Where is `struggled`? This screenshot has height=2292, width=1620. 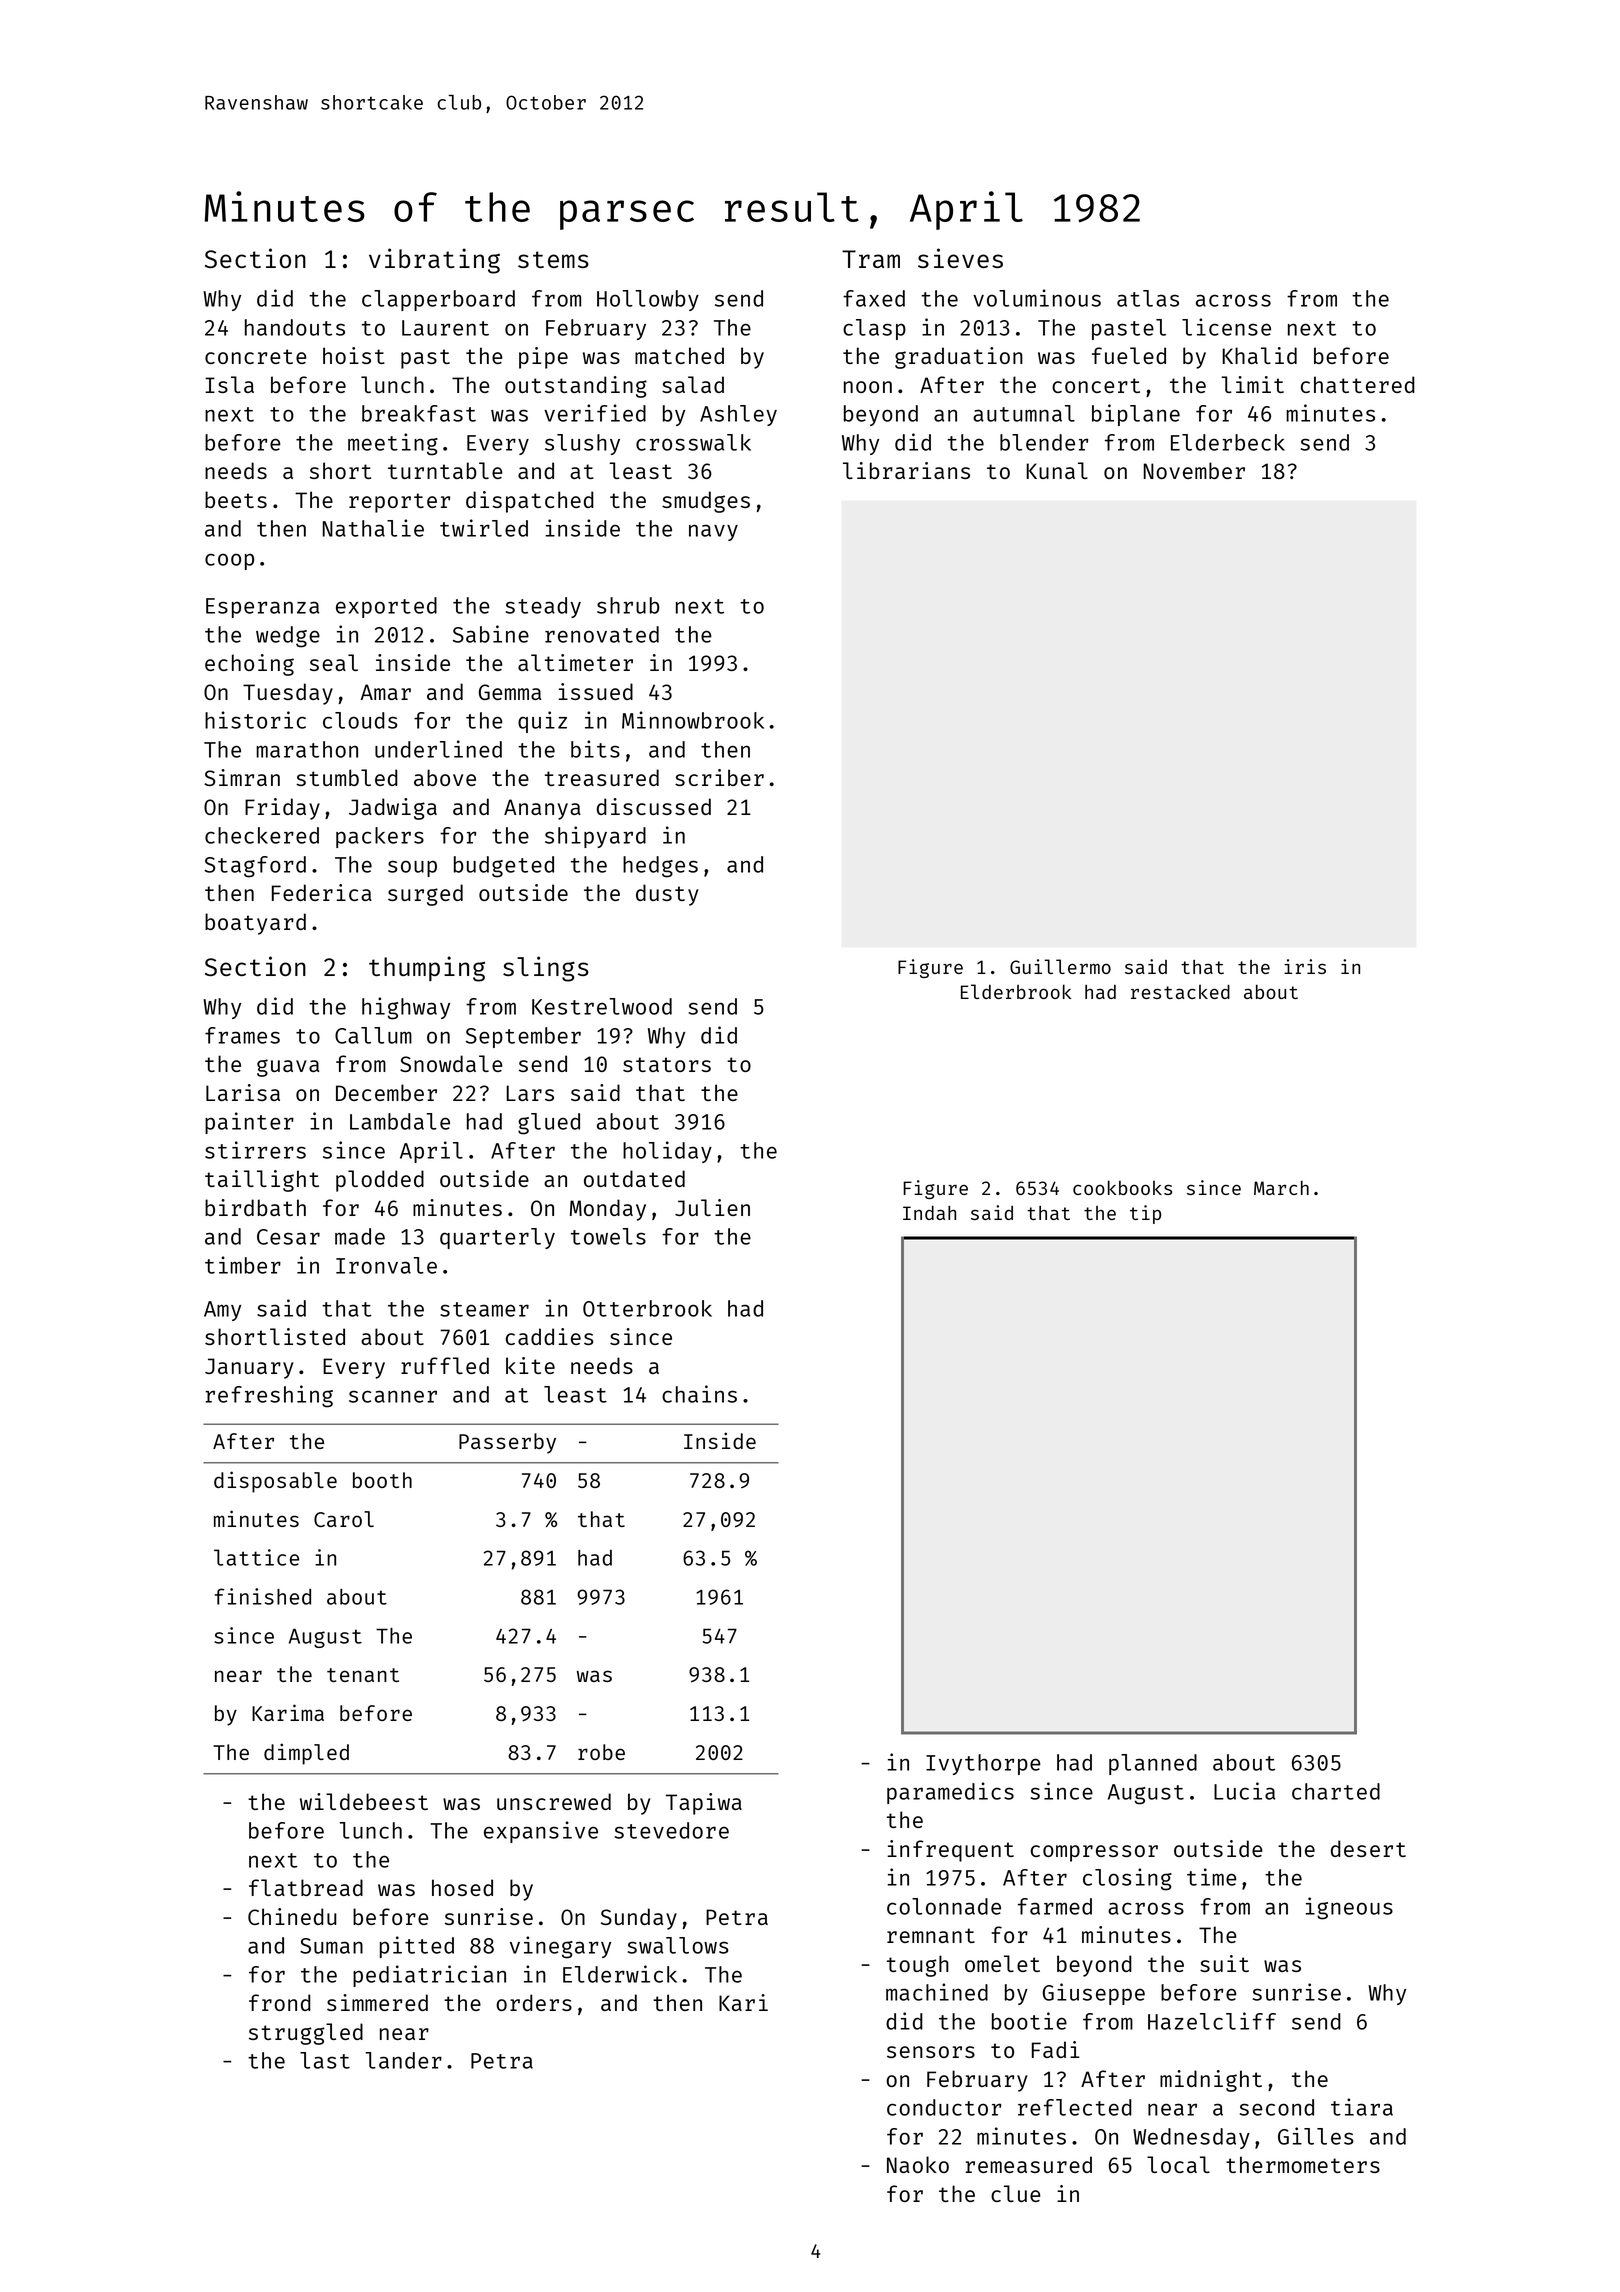
struggled is located at coordinates (306, 2034).
